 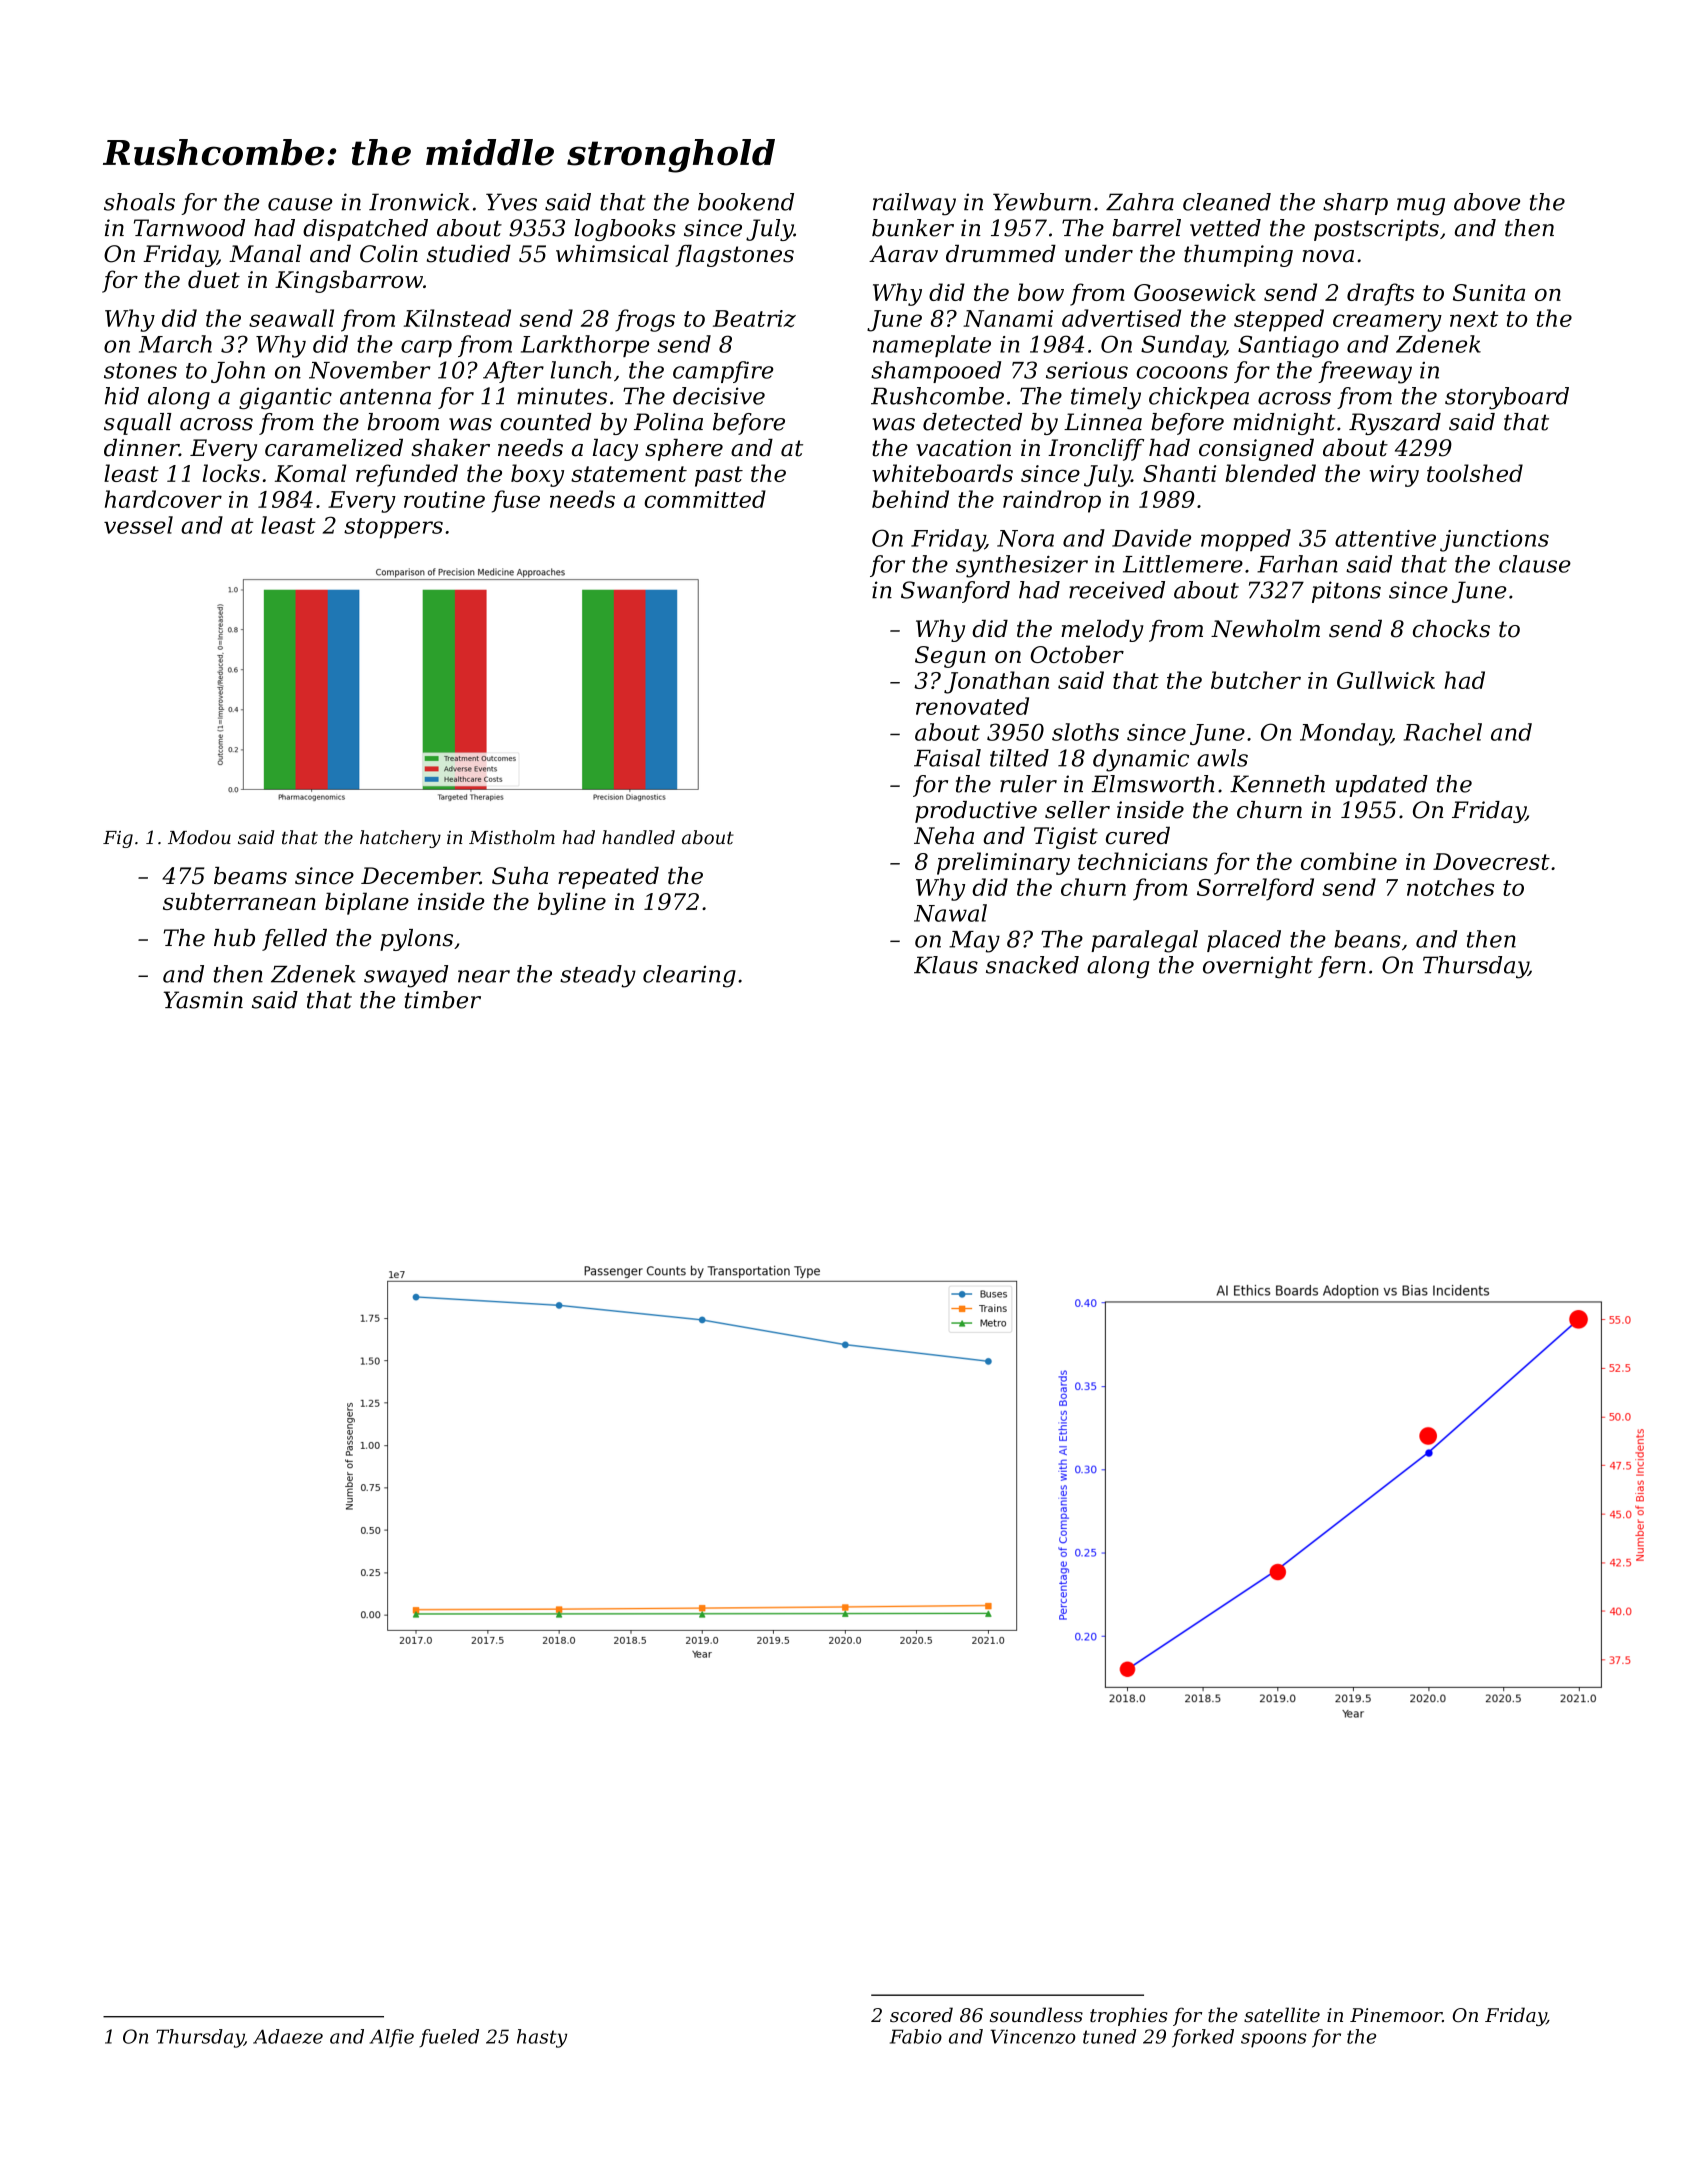 I want to click on duet, so click(x=214, y=279).
